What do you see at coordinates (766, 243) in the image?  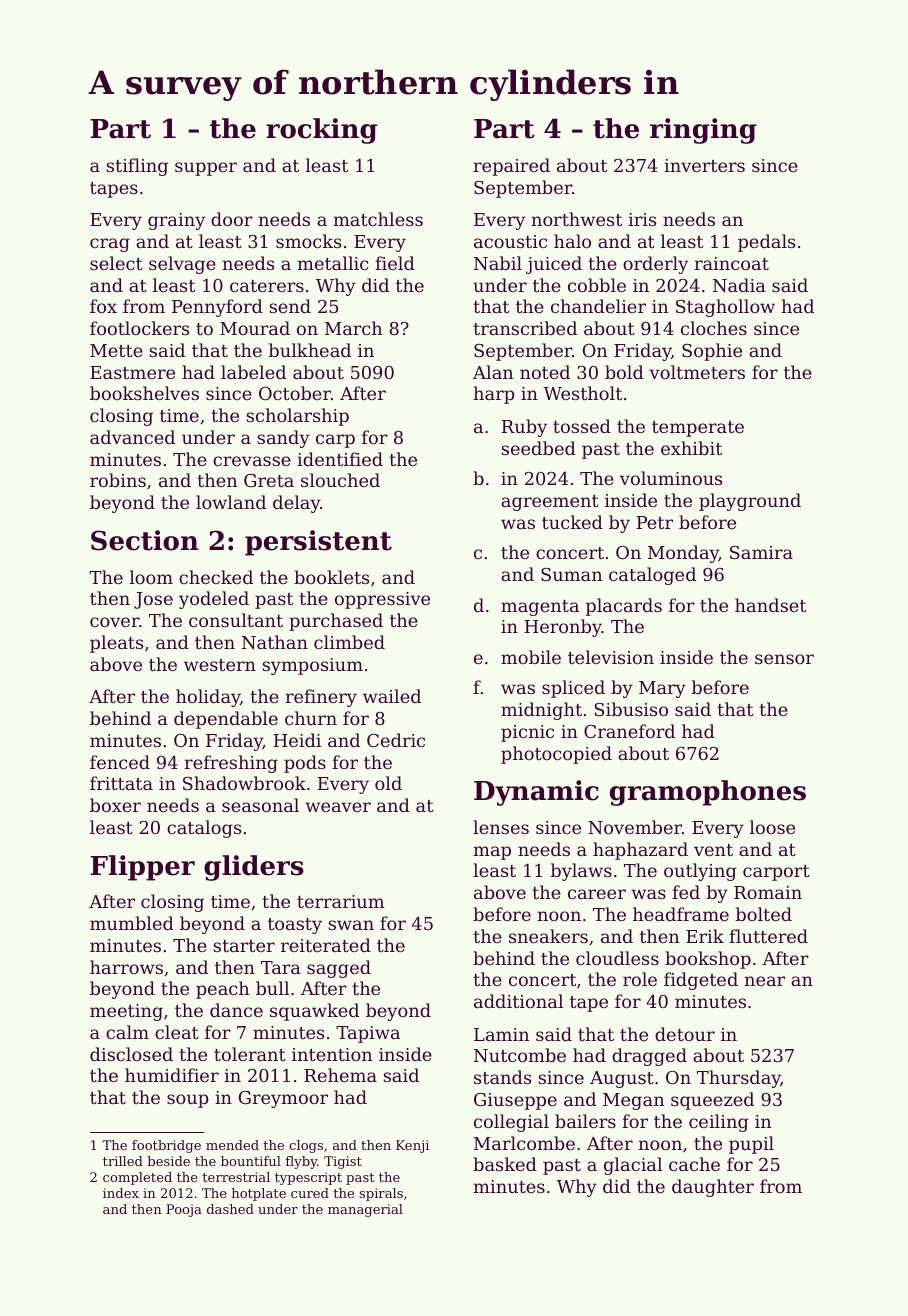 I see `pedals` at bounding box center [766, 243].
